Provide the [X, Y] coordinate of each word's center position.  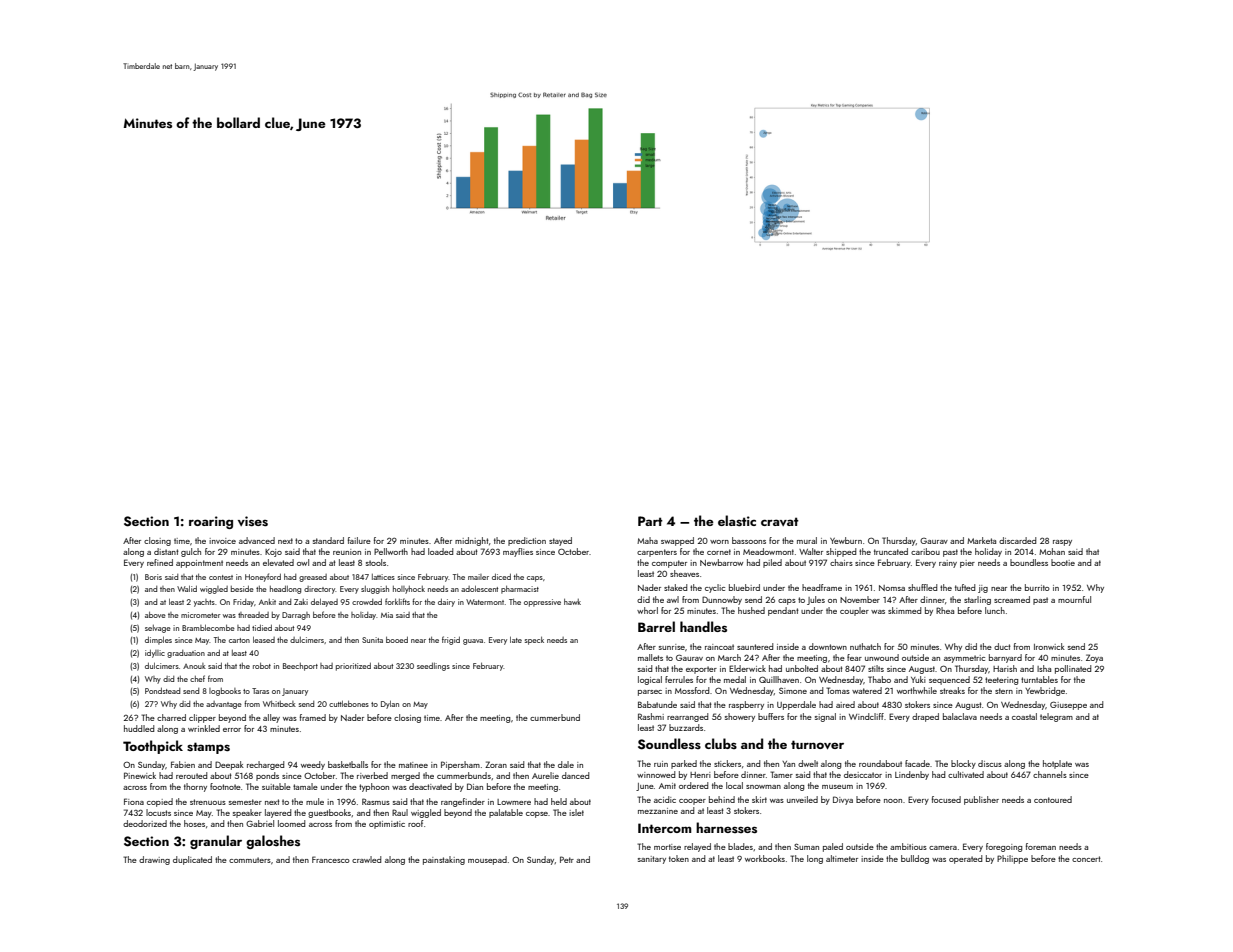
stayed [560, 541]
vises [253, 521]
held [559, 801]
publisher [981, 800]
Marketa [981, 540]
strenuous [208, 802]
